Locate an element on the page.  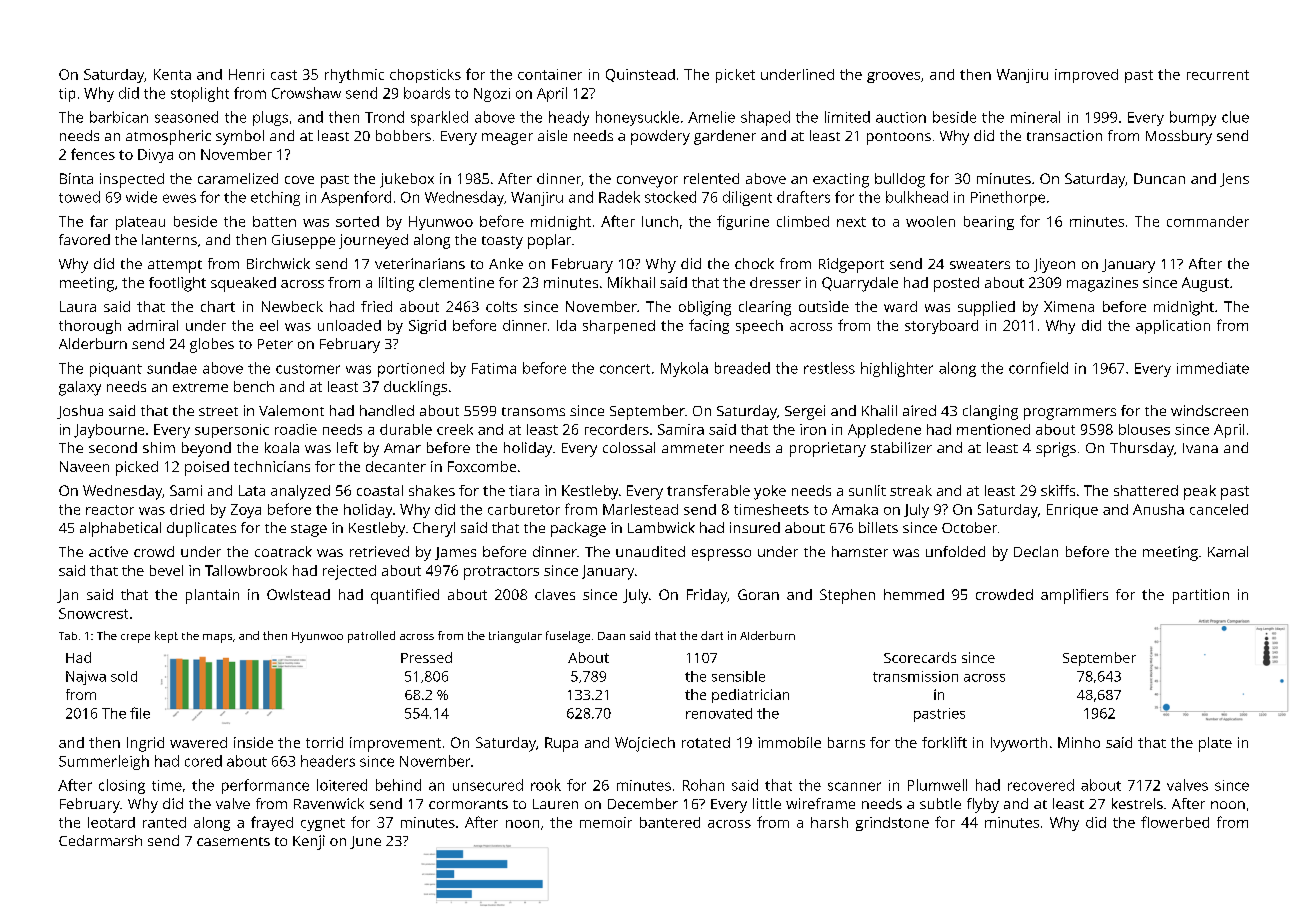
hemmed is located at coordinates (914, 594).
